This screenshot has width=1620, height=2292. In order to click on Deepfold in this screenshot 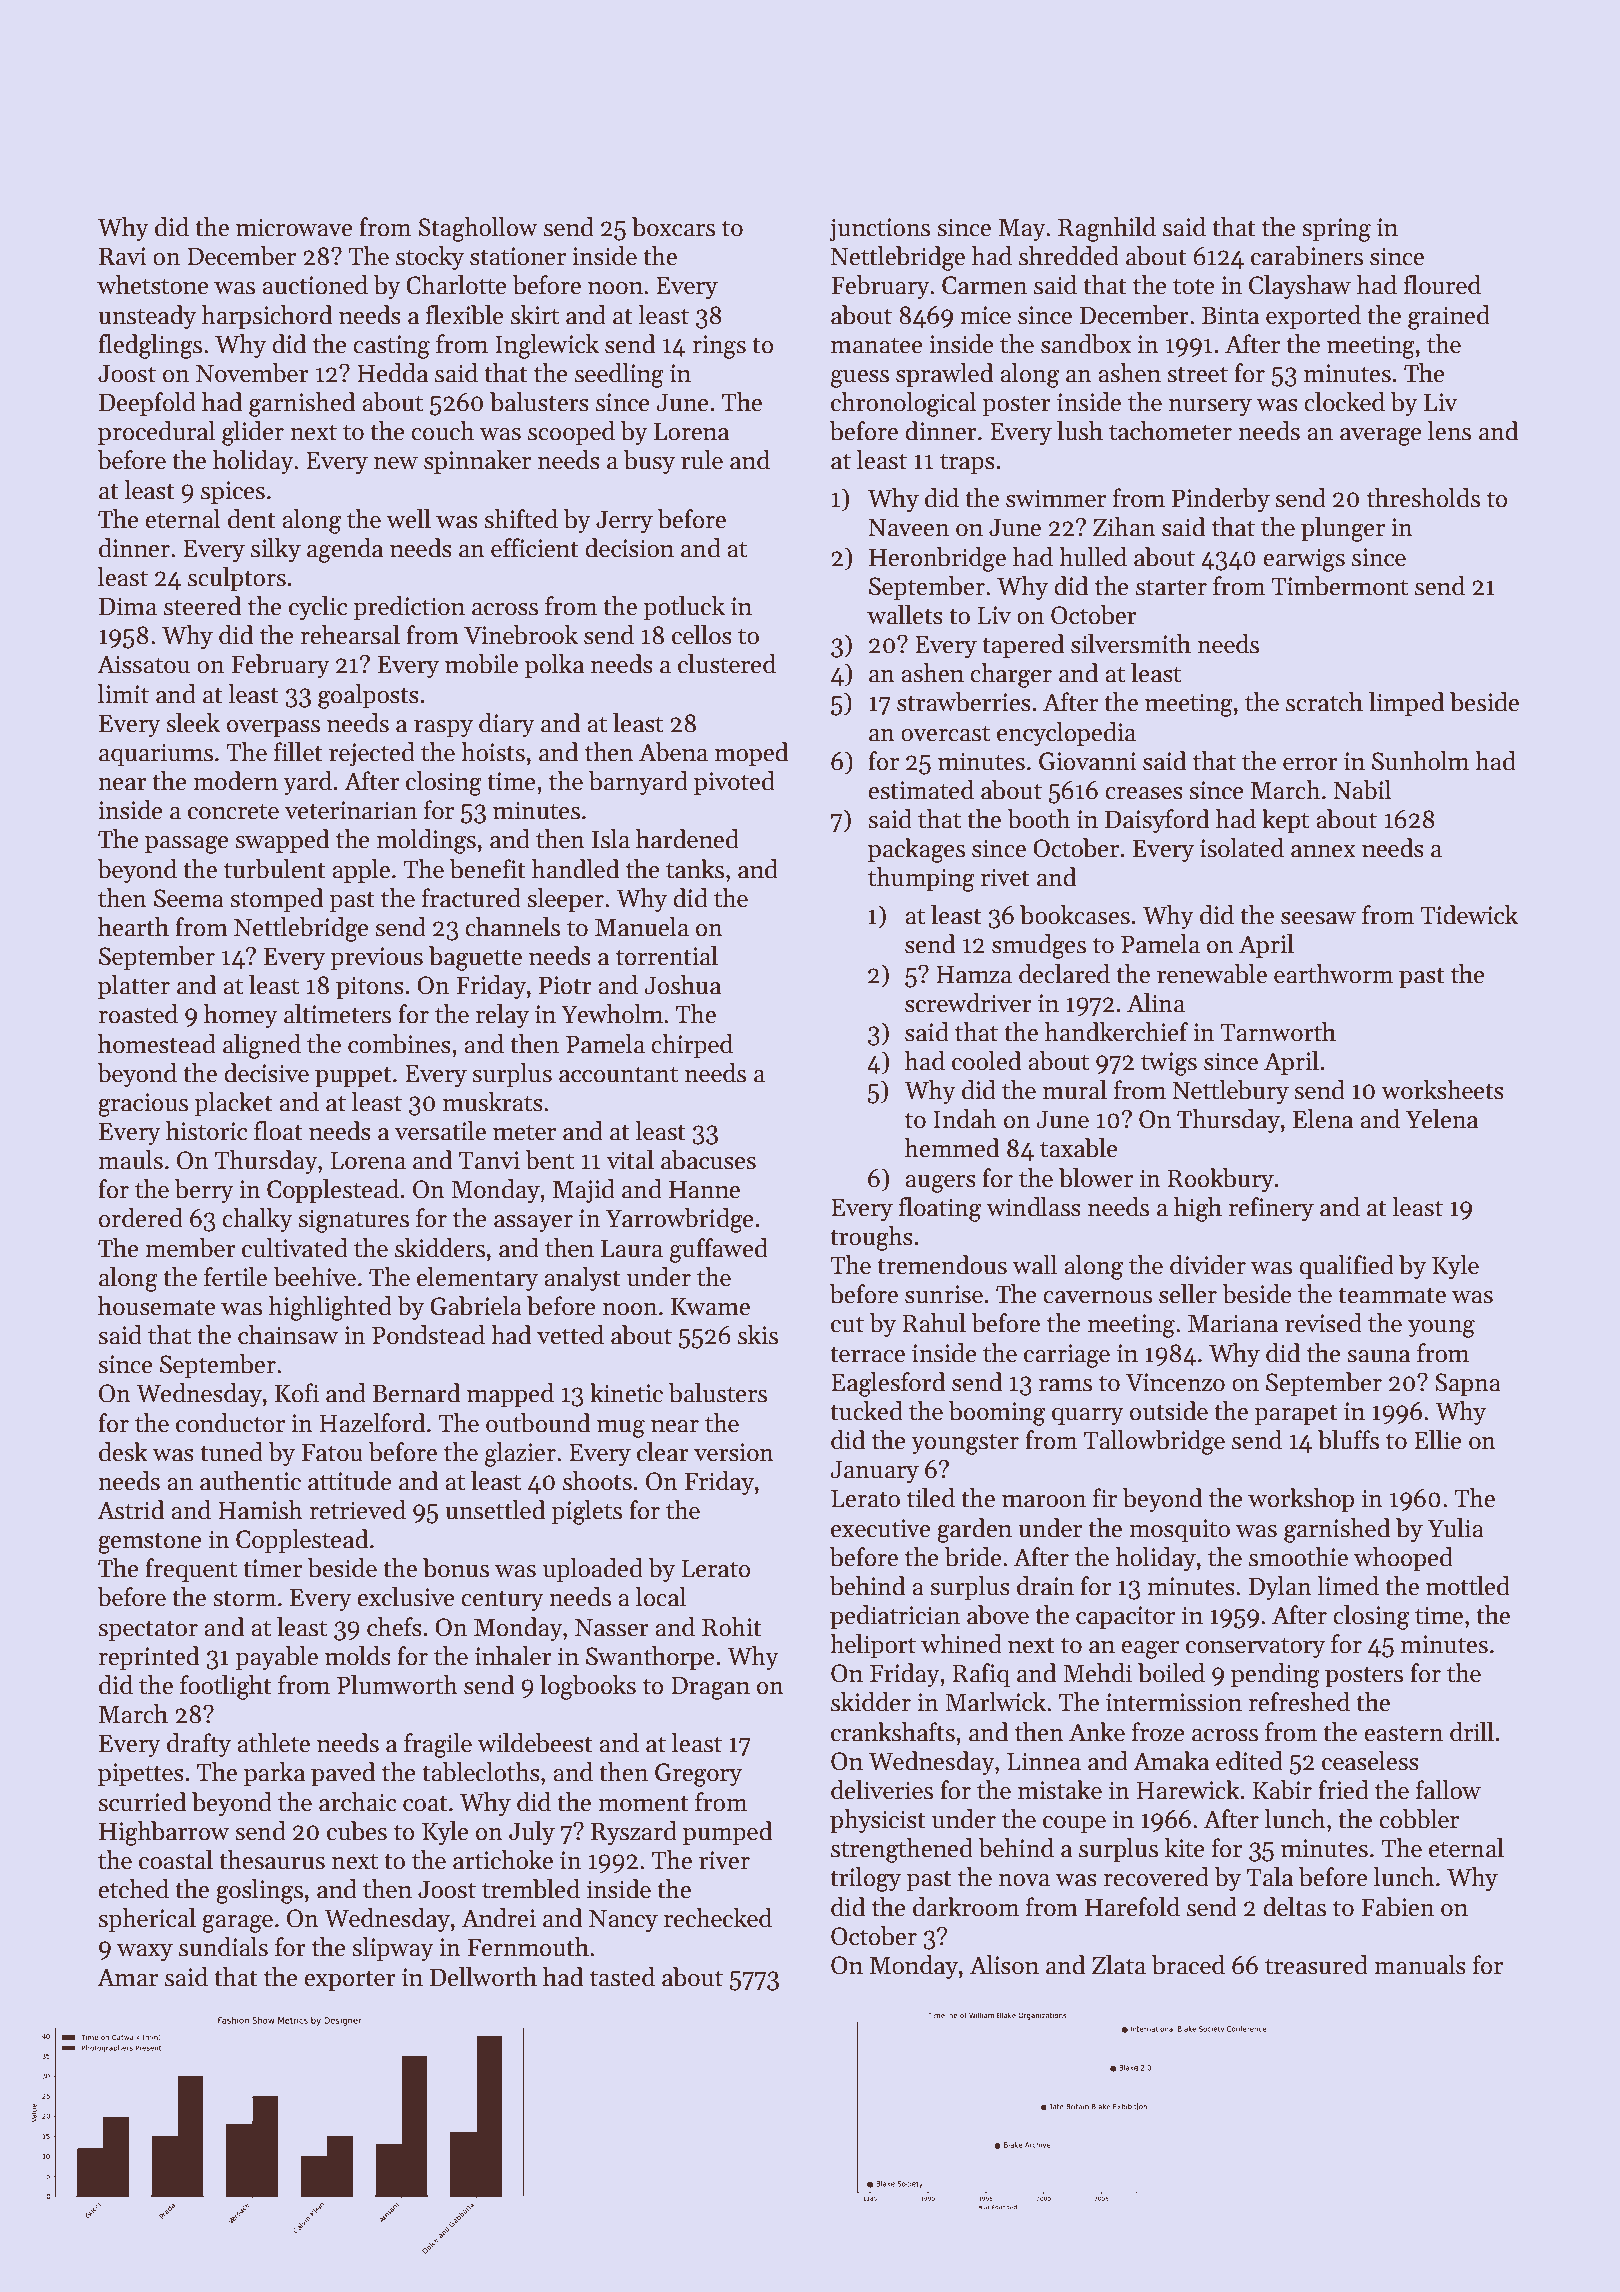, I will do `click(147, 404)`.
